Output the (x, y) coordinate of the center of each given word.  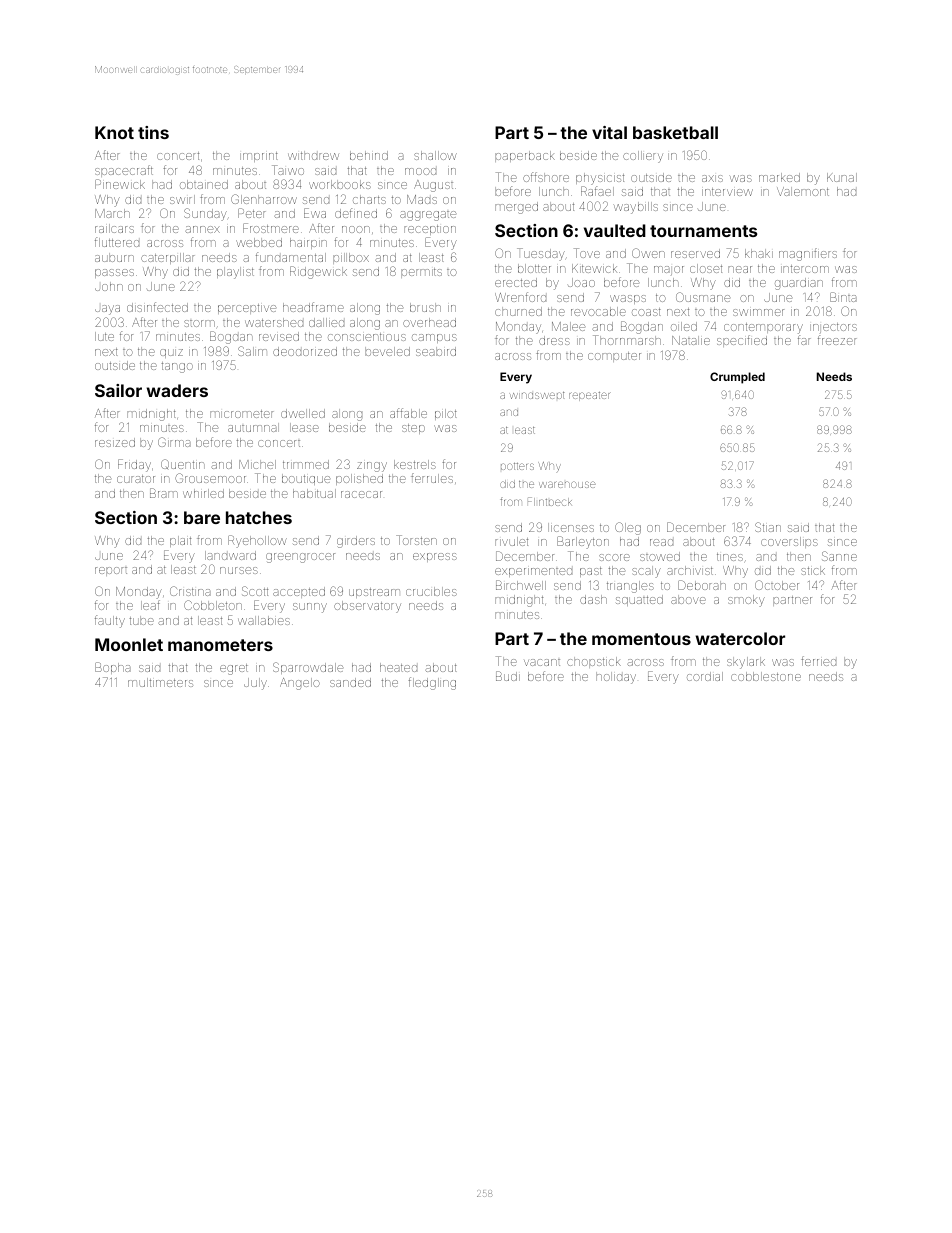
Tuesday (541, 254)
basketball (675, 132)
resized (115, 442)
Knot (114, 132)
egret (234, 669)
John (109, 286)
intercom (805, 269)
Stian (768, 527)
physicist (600, 179)
